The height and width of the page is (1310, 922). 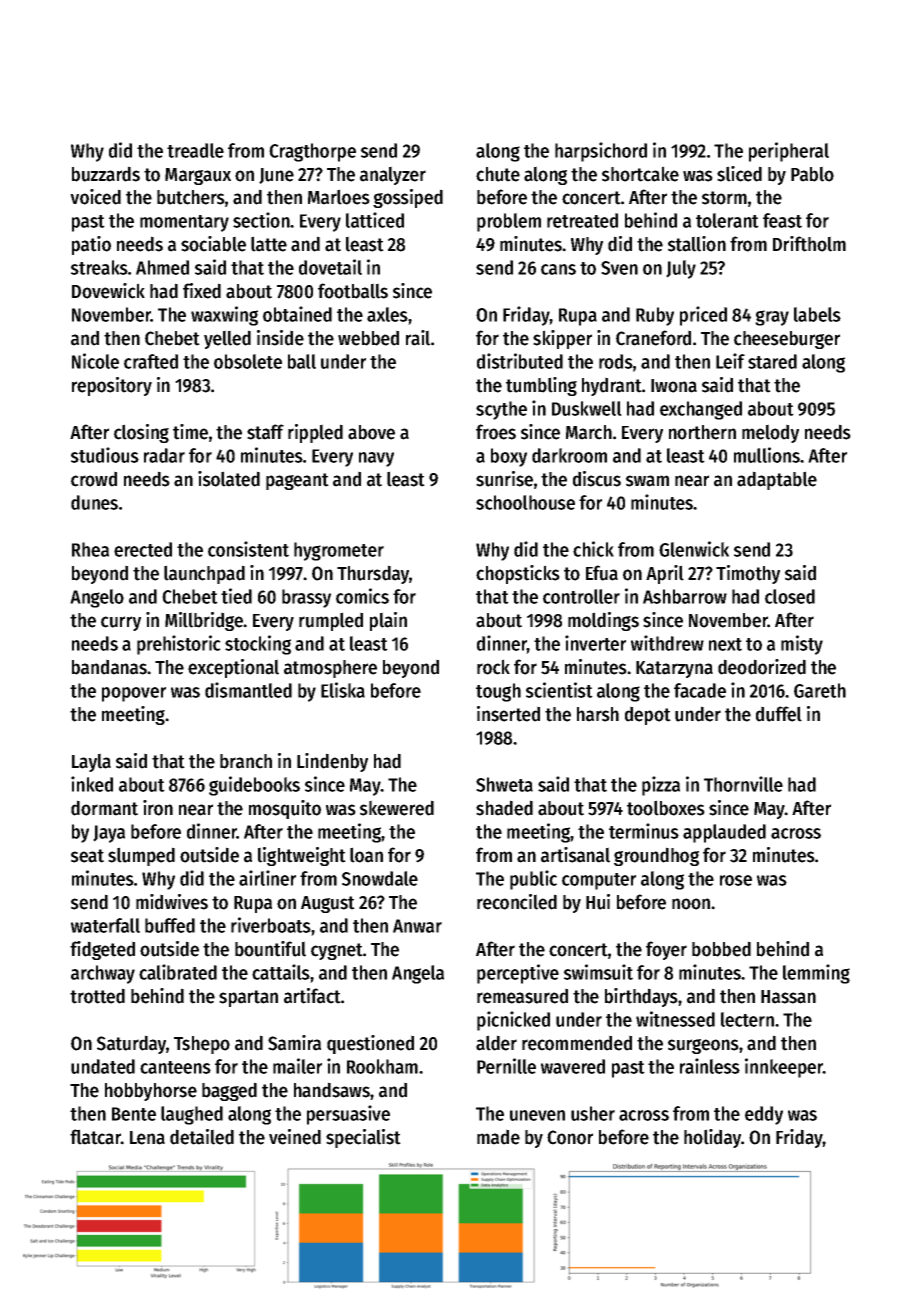 What do you see at coordinates (97, 996) in the page?
I see `trotted` at bounding box center [97, 996].
